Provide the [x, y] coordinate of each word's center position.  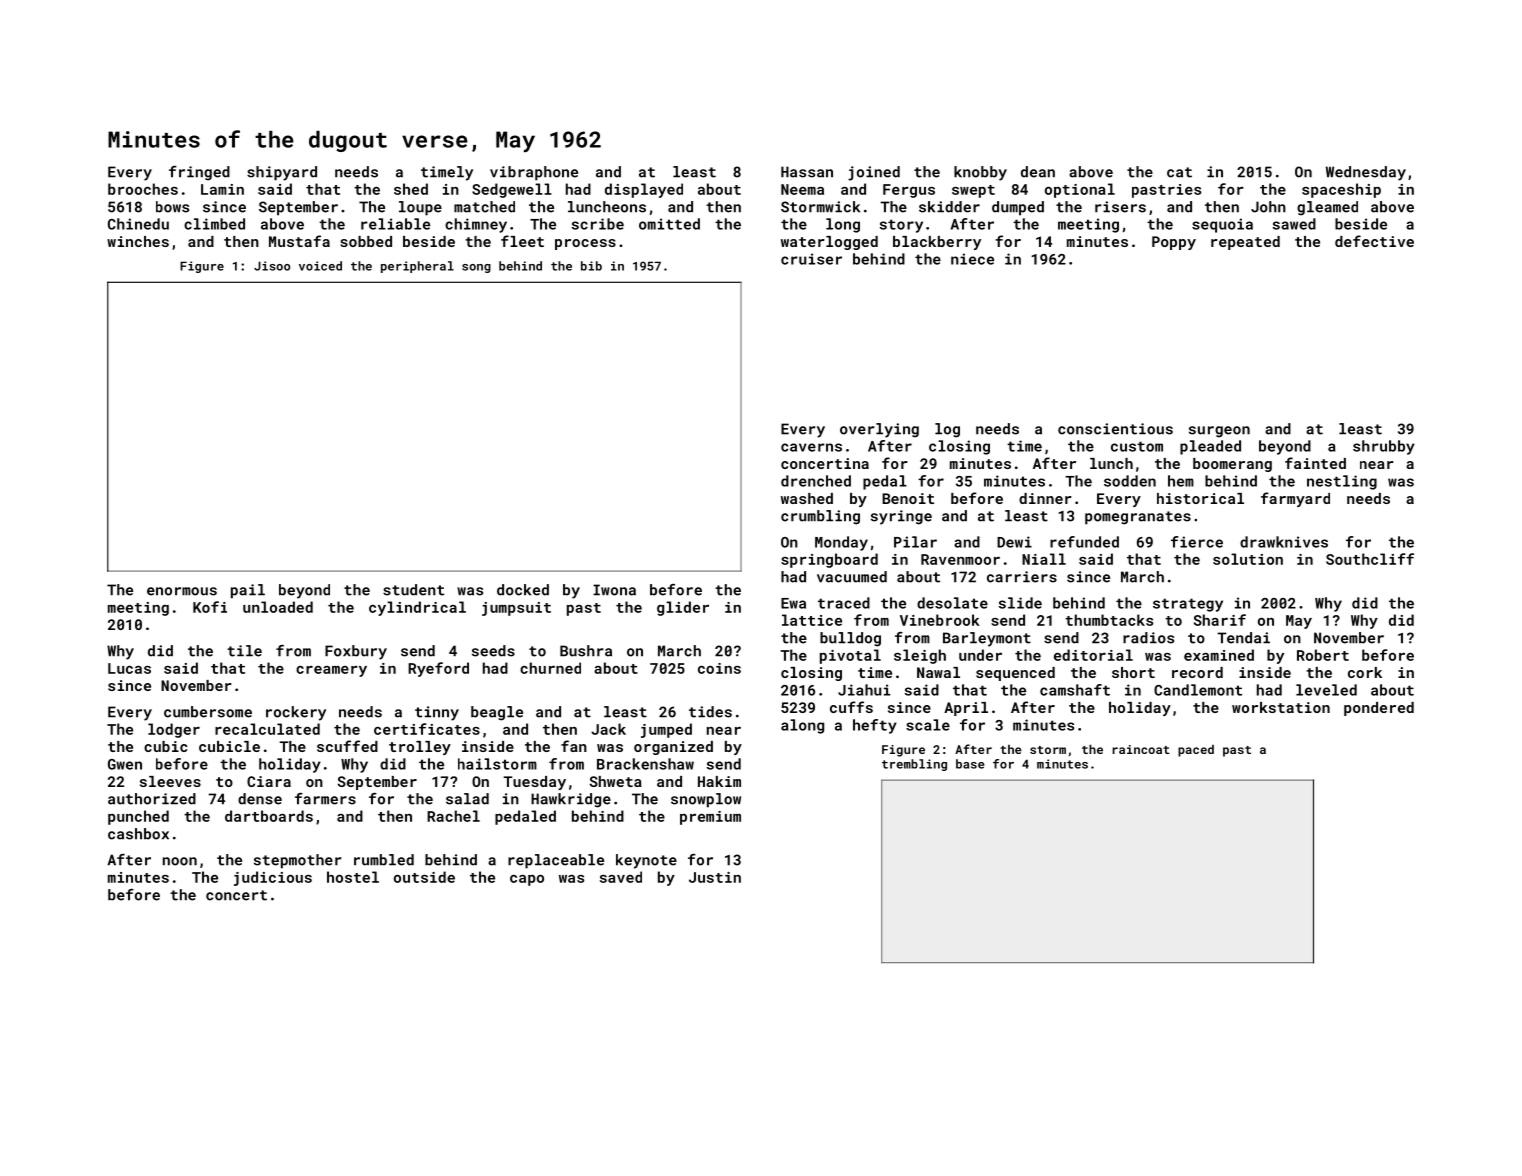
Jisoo [272, 266]
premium [710, 818]
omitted [669, 224]
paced [1196, 751]
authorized [152, 799]
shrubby [1384, 447]
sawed [1294, 224]
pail [248, 591]
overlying [879, 430]
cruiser [811, 259]
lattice [812, 620]
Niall [1044, 559]
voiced [320, 266]
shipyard [282, 173]
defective [1374, 241]
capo [527, 880]
